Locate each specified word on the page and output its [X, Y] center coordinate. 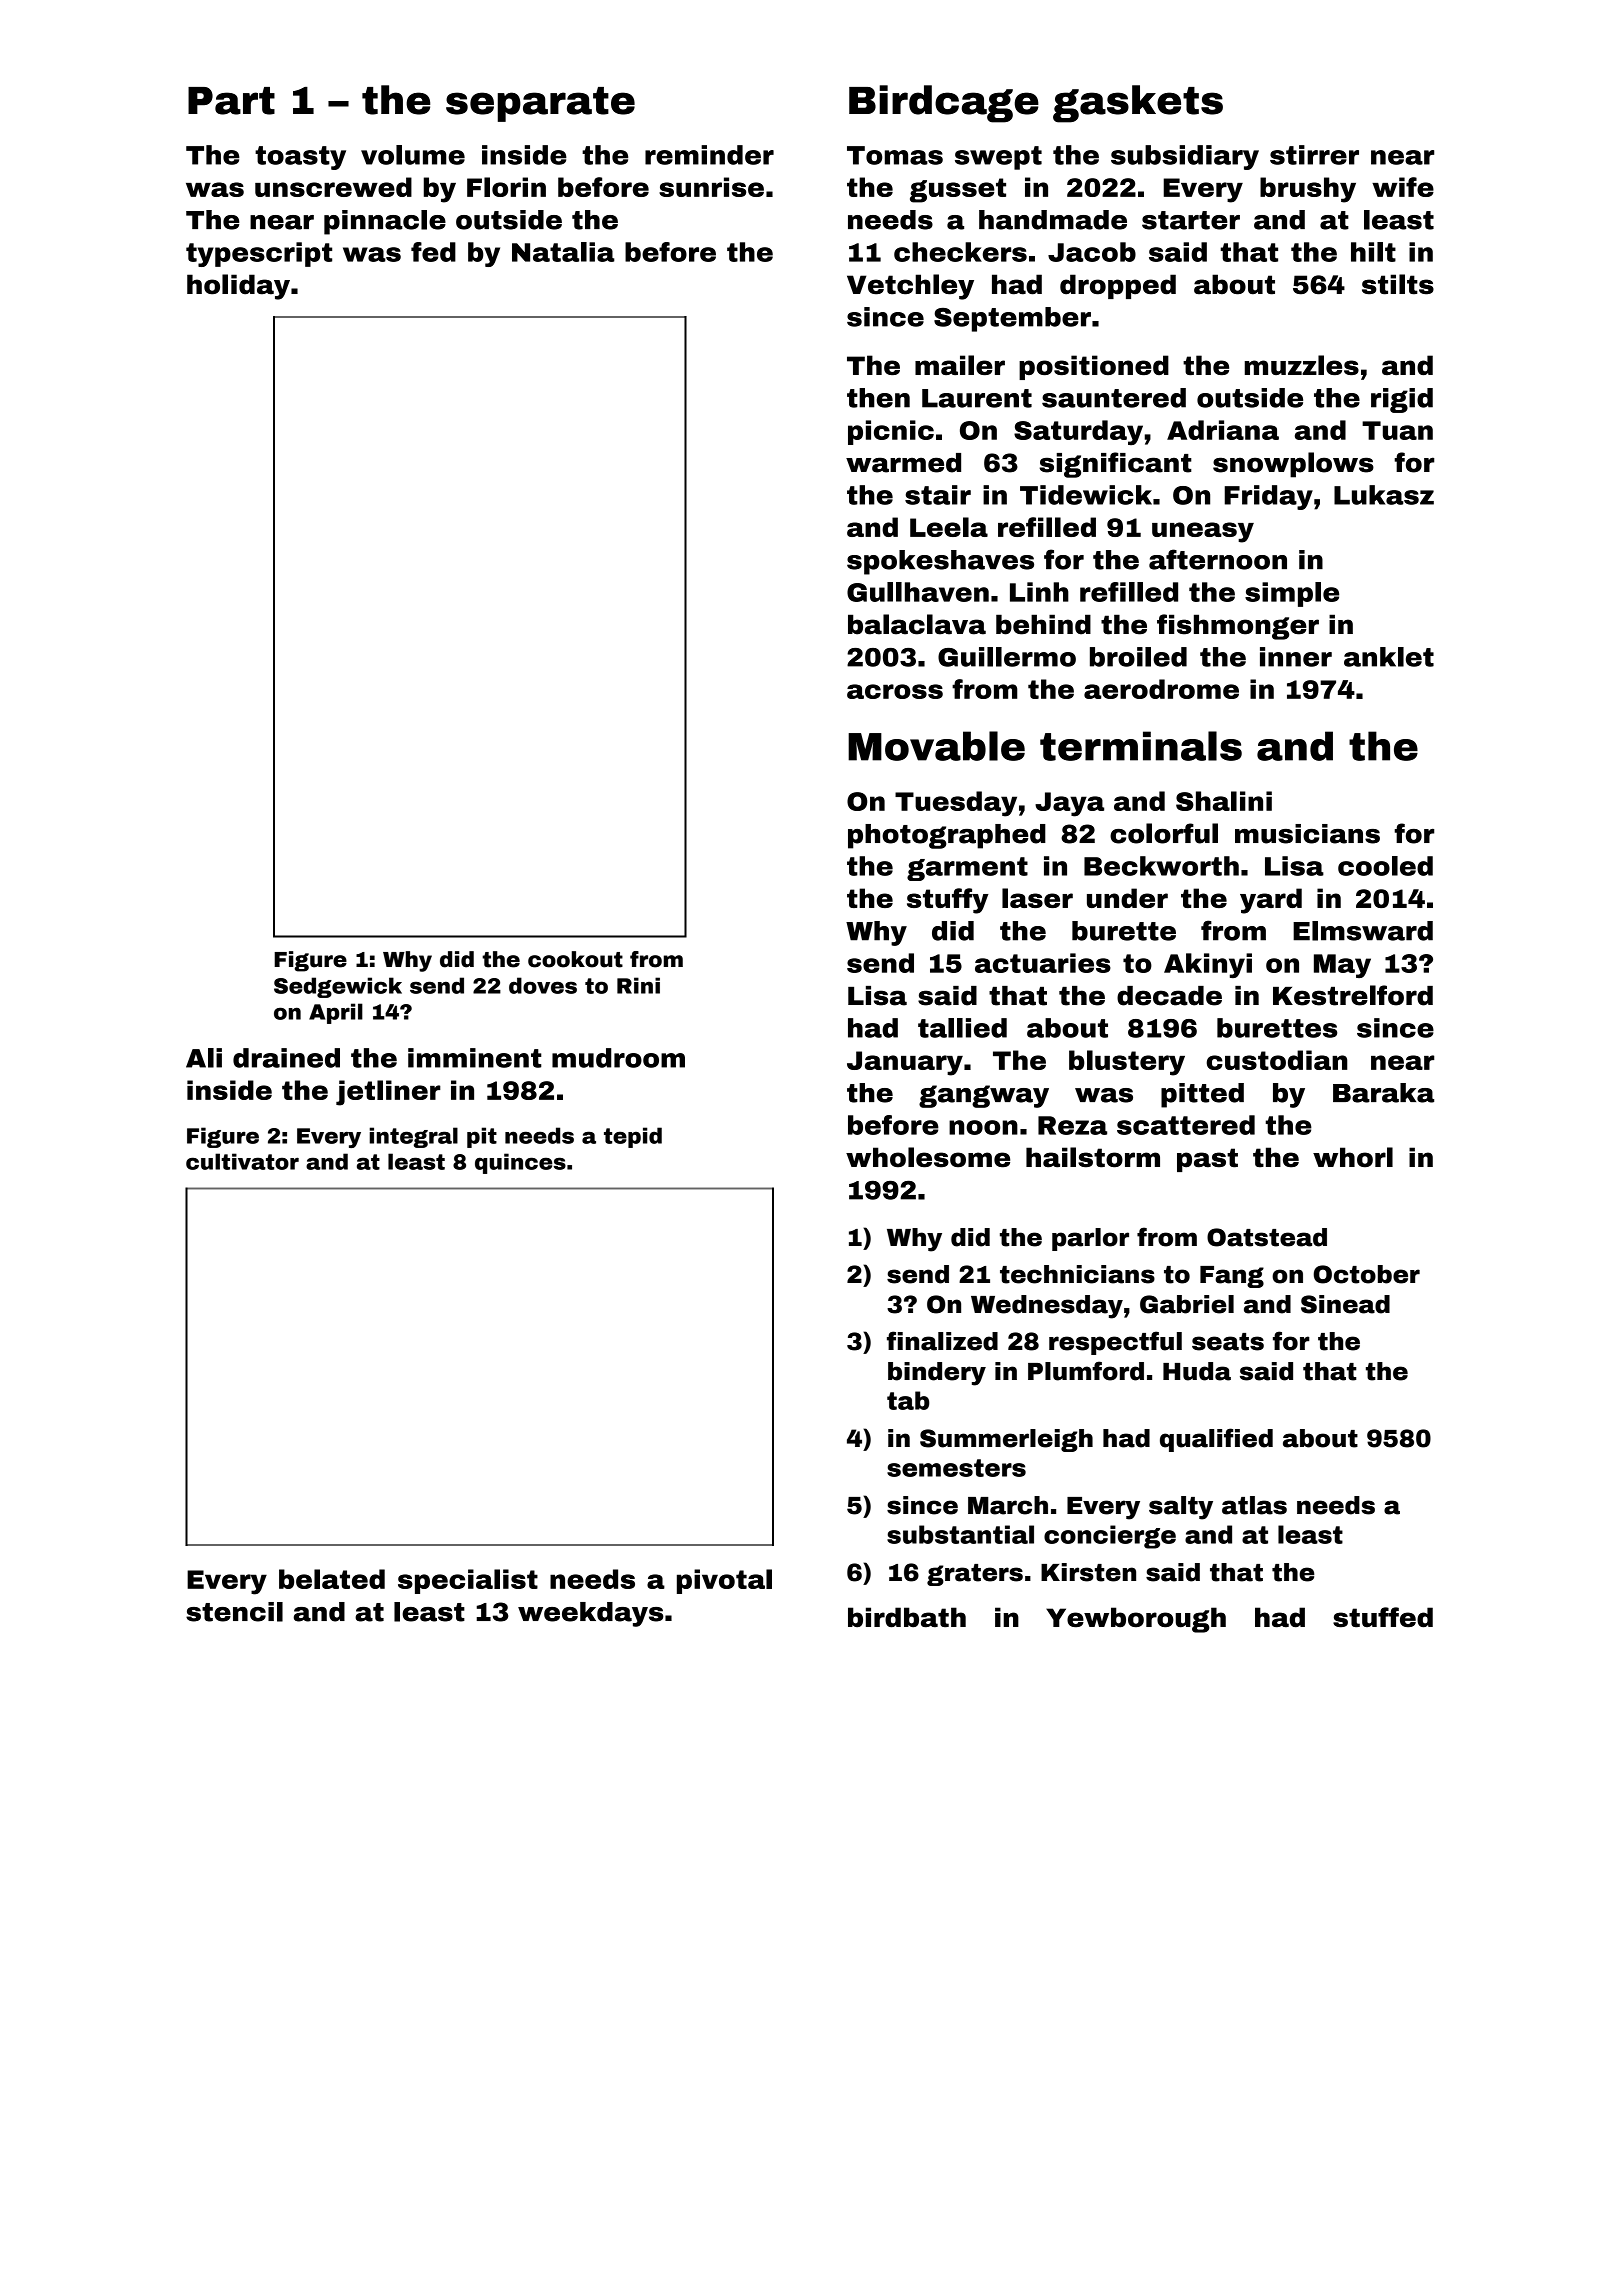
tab [908, 1400]
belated [332, 1579]
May [1342, 966]
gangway [984, 1096]
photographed [947, 836]
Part [231, 101]
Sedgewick [338, 987]
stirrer [1314, 155]
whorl [1353, 1157]
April [336, 1013]
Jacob [1092, 252]
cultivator [242, 1161]
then [878, 398]
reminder [709, 155]
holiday [238, 287]
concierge [1110, 1537]
